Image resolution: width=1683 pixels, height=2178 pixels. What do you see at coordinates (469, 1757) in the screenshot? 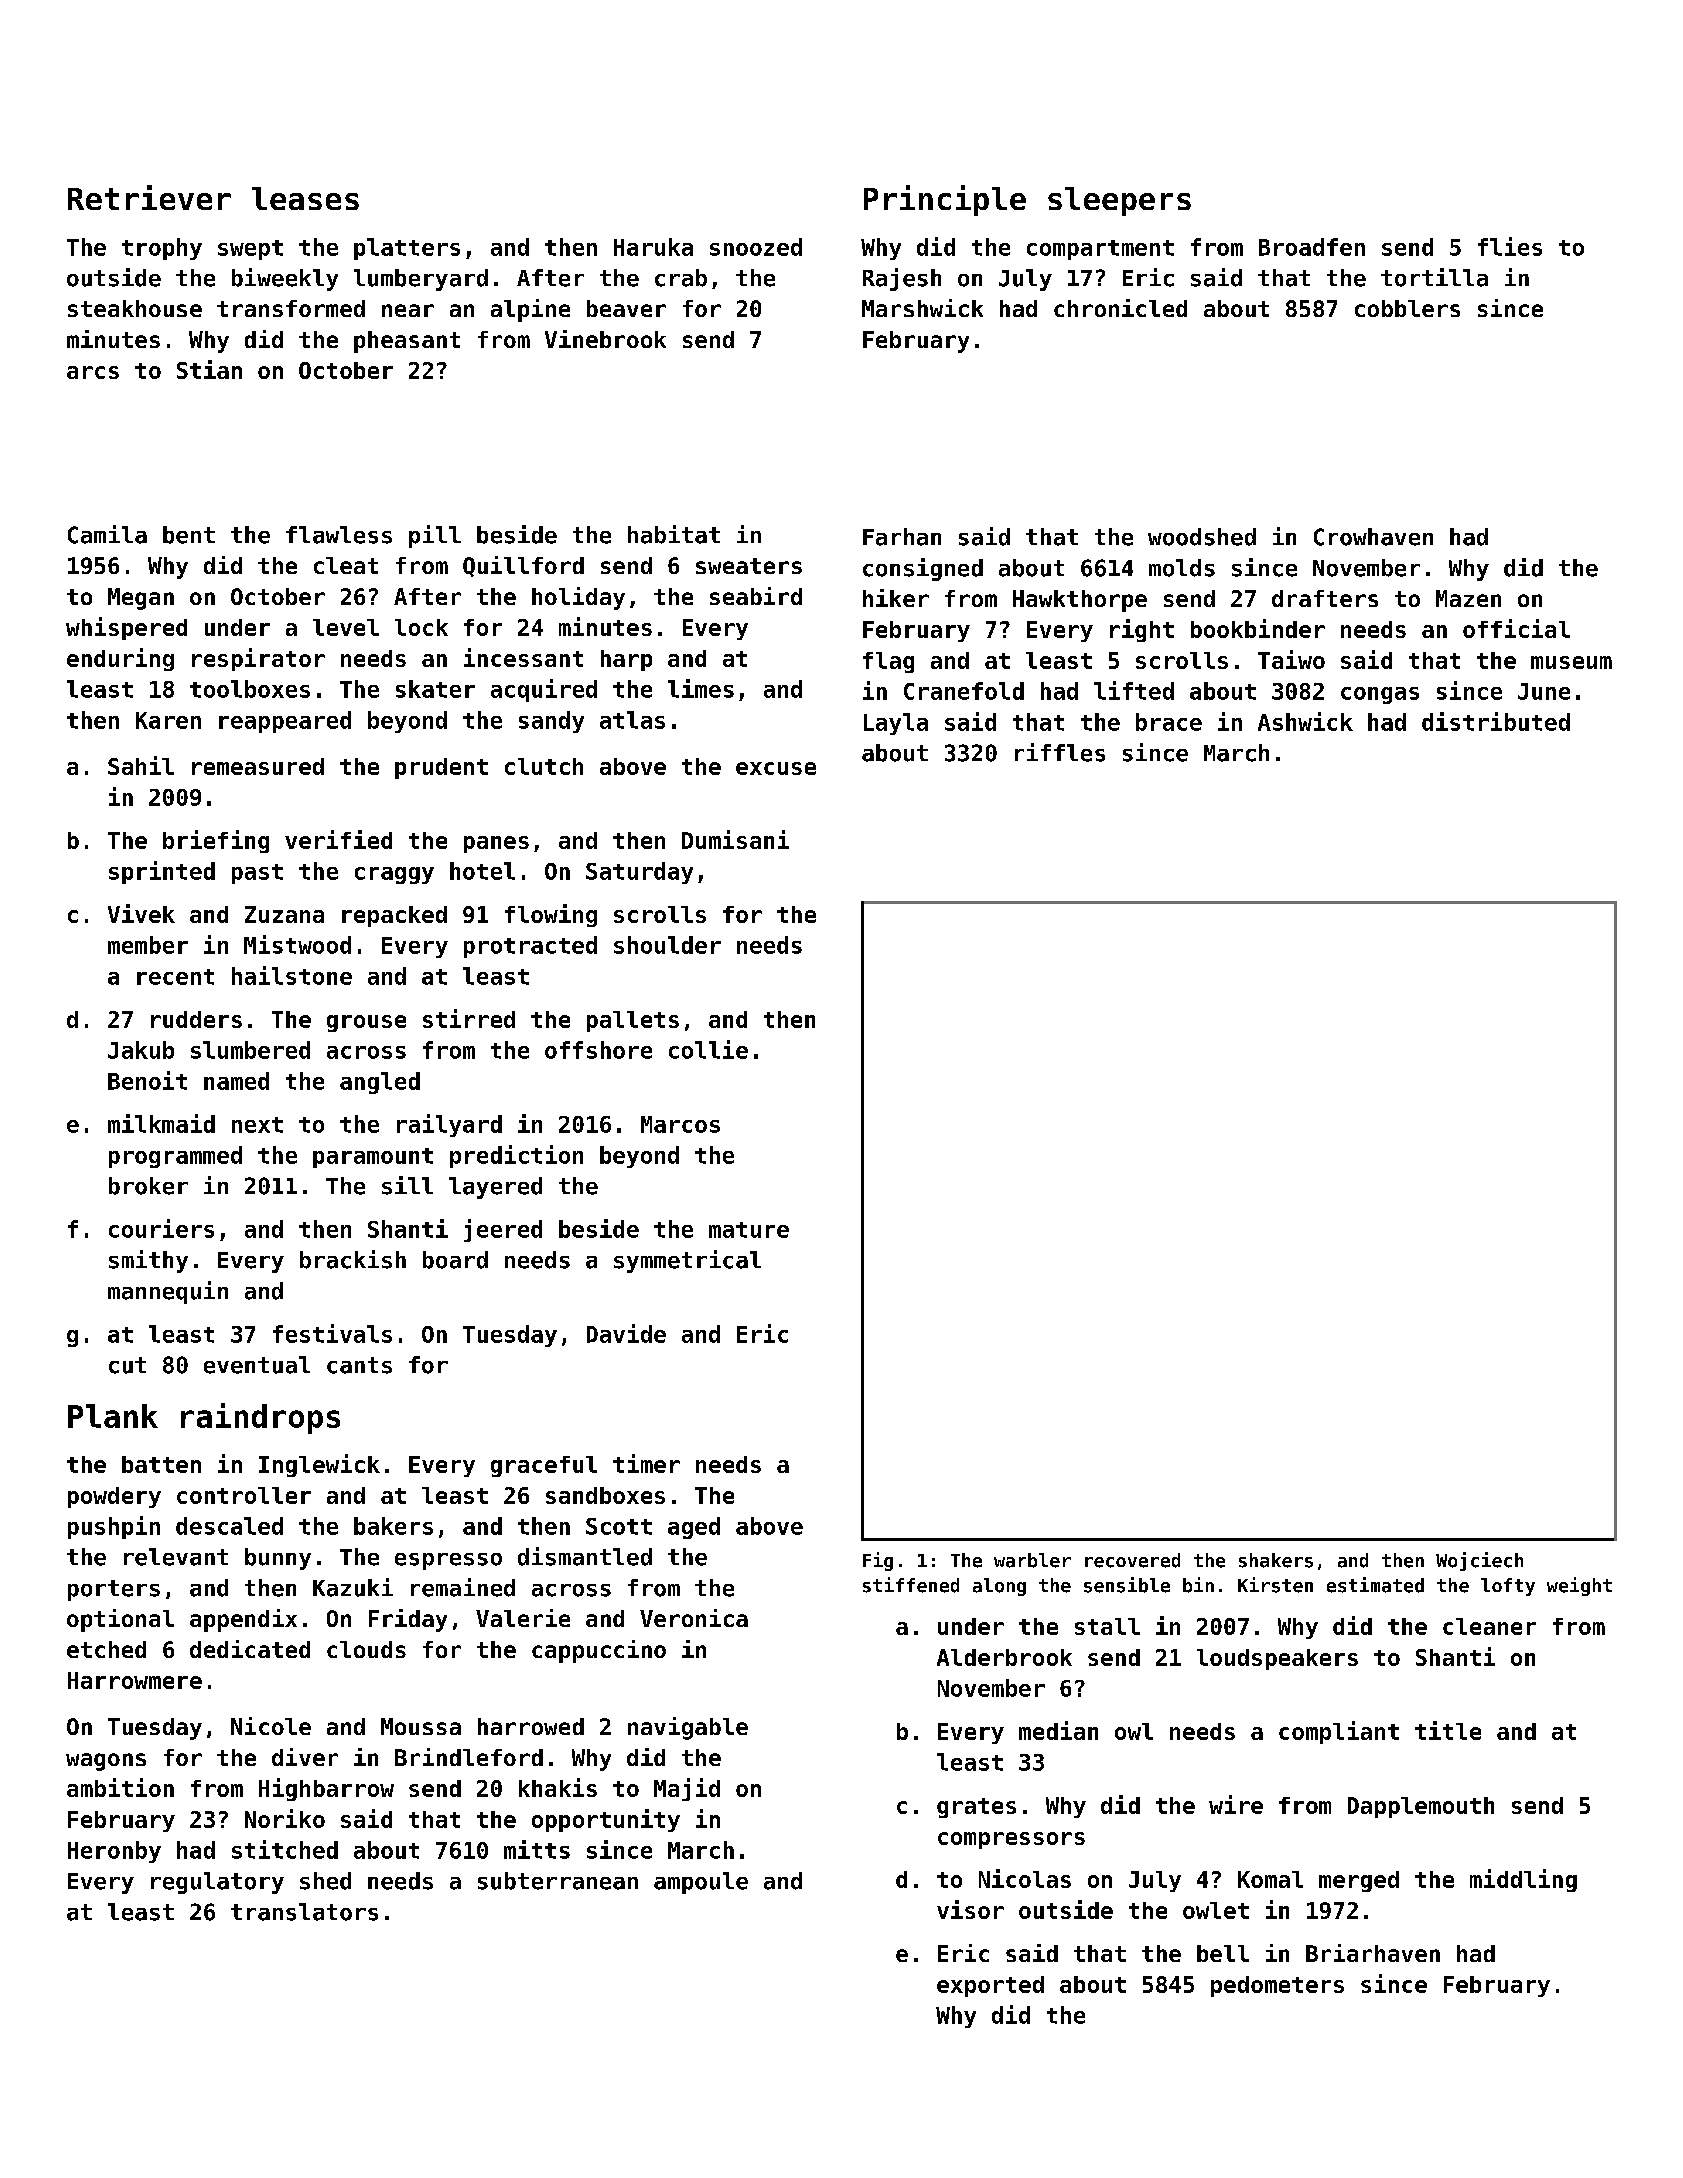
I see `Brindleford` at bounding box center [469, 1757].
